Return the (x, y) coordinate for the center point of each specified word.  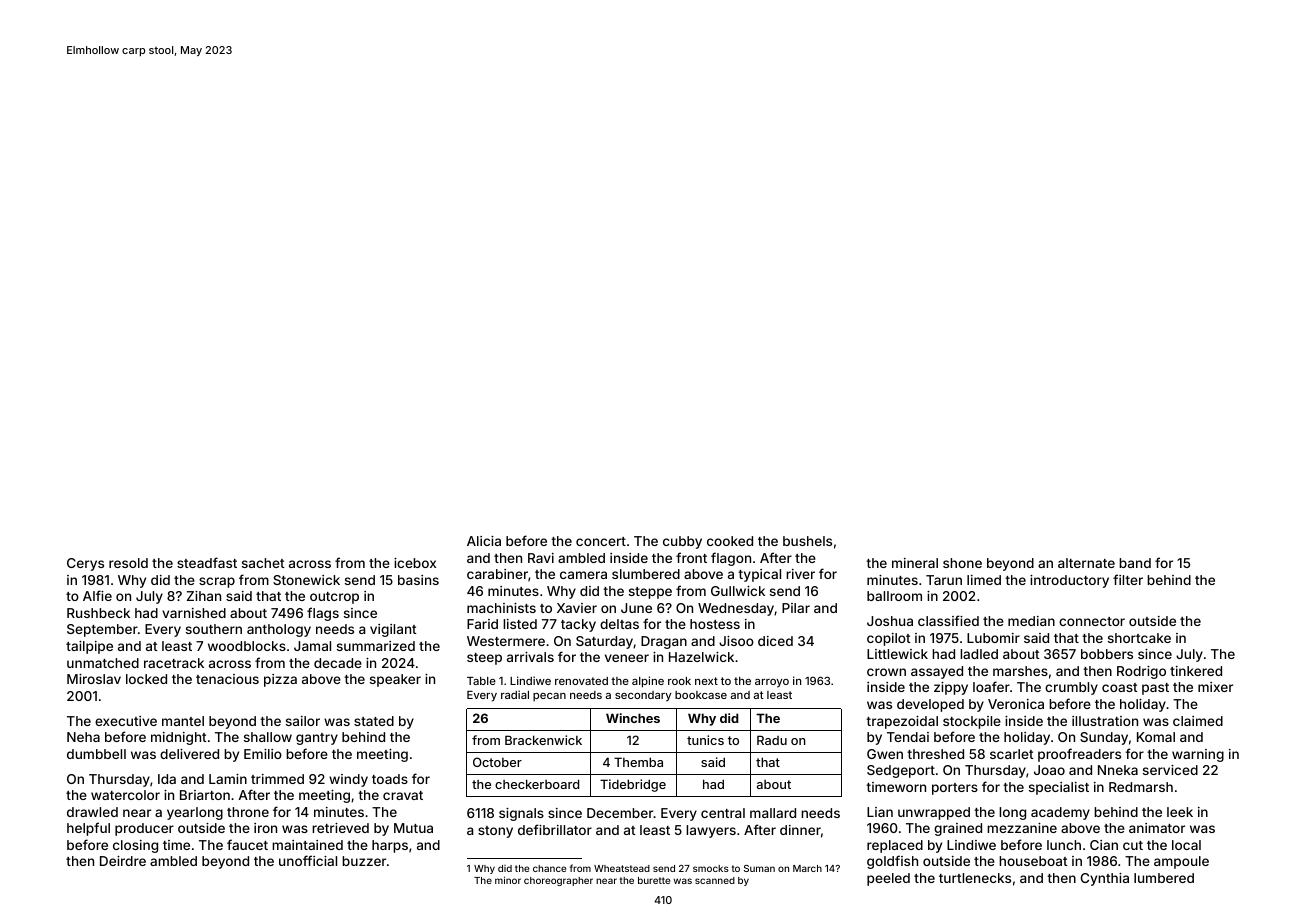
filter (1128, 579)
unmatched (103, 663)
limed (984, 580)
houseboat (1033, 861)
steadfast (207, 562)
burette (654, 880)
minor (508, 880)
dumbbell (96, 754)
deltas (619, 624)
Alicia (484, 541)
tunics (705, 740)
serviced (1170, 770)
